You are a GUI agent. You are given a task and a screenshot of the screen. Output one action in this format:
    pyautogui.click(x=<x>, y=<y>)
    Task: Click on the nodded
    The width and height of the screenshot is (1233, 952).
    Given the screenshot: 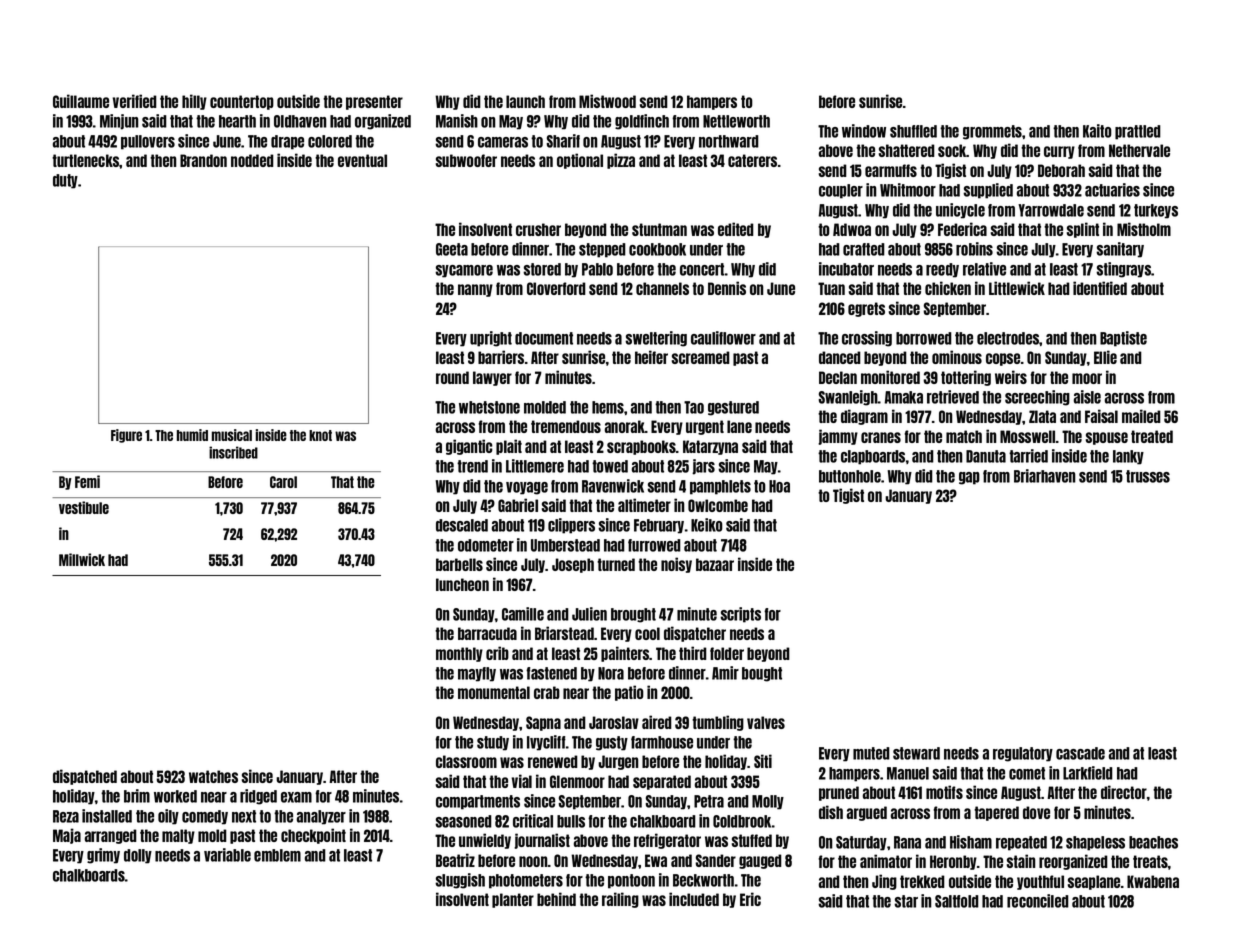 What is the action you would take?
    pyautogui.click(x=252, y=160)
